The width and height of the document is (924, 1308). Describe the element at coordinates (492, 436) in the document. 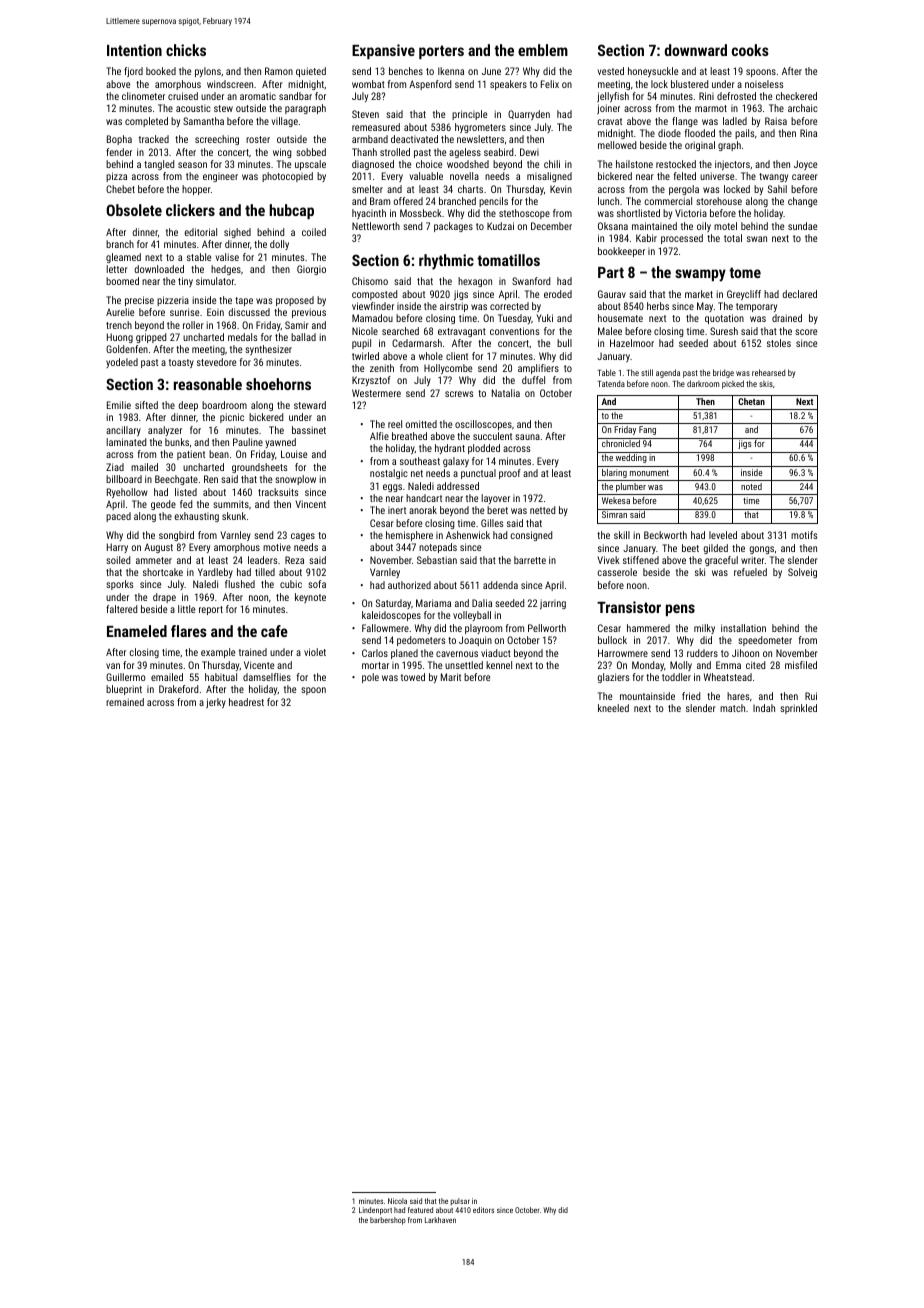

I see `succulent` at that location.
